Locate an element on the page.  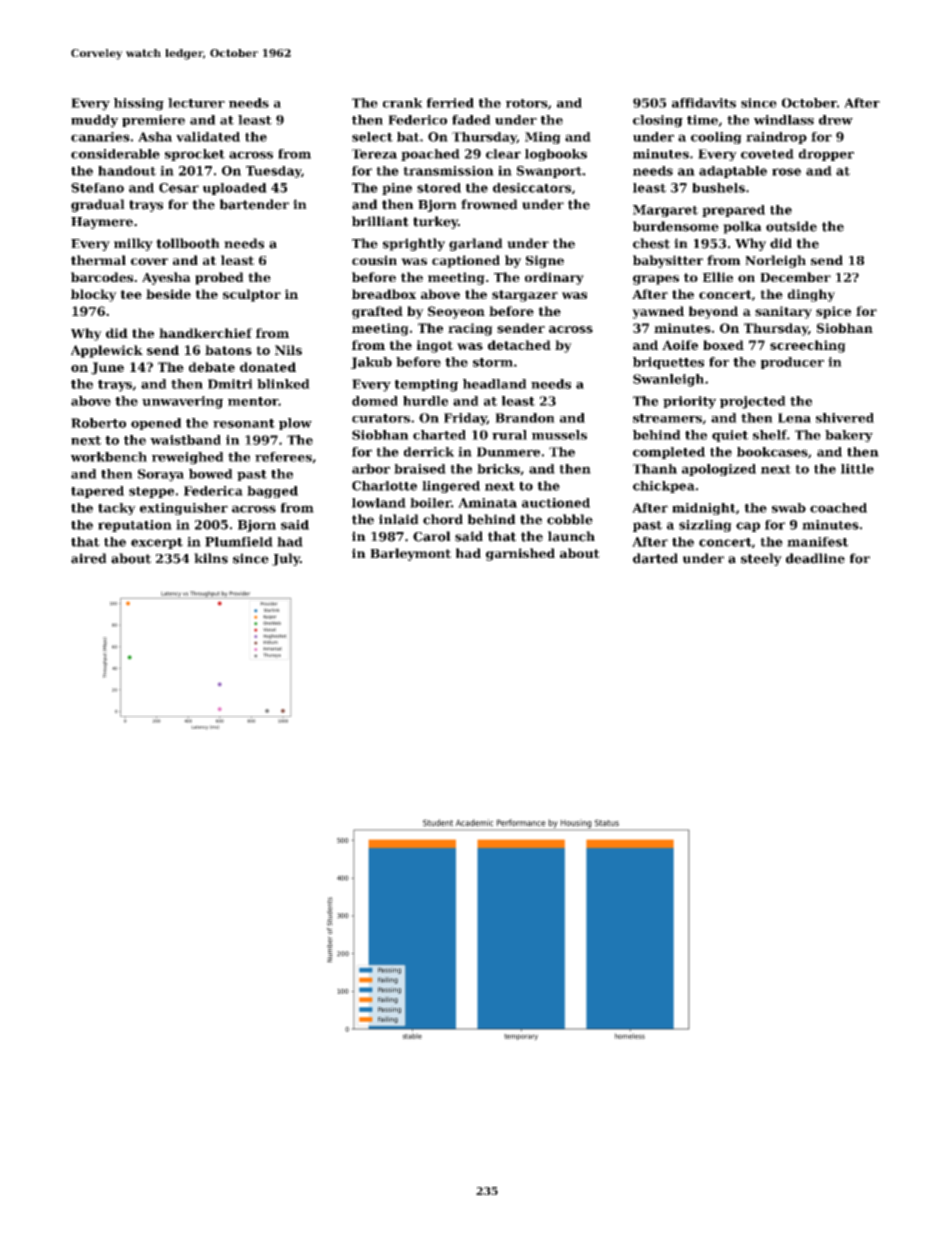
yawned is located at coordinates (658, 312).
